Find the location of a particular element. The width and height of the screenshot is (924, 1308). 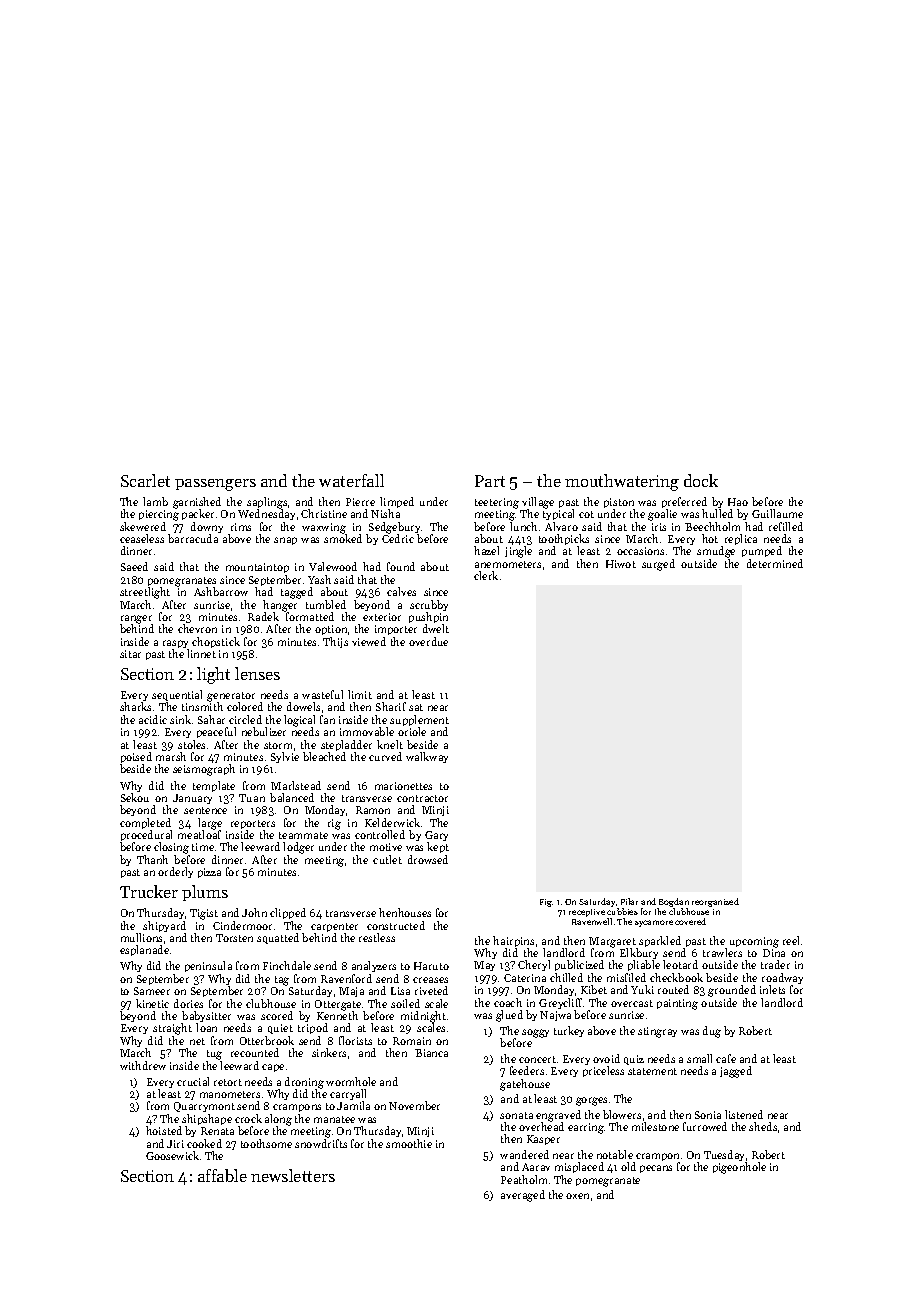

Renata is located at coordinates (217, 1131).
